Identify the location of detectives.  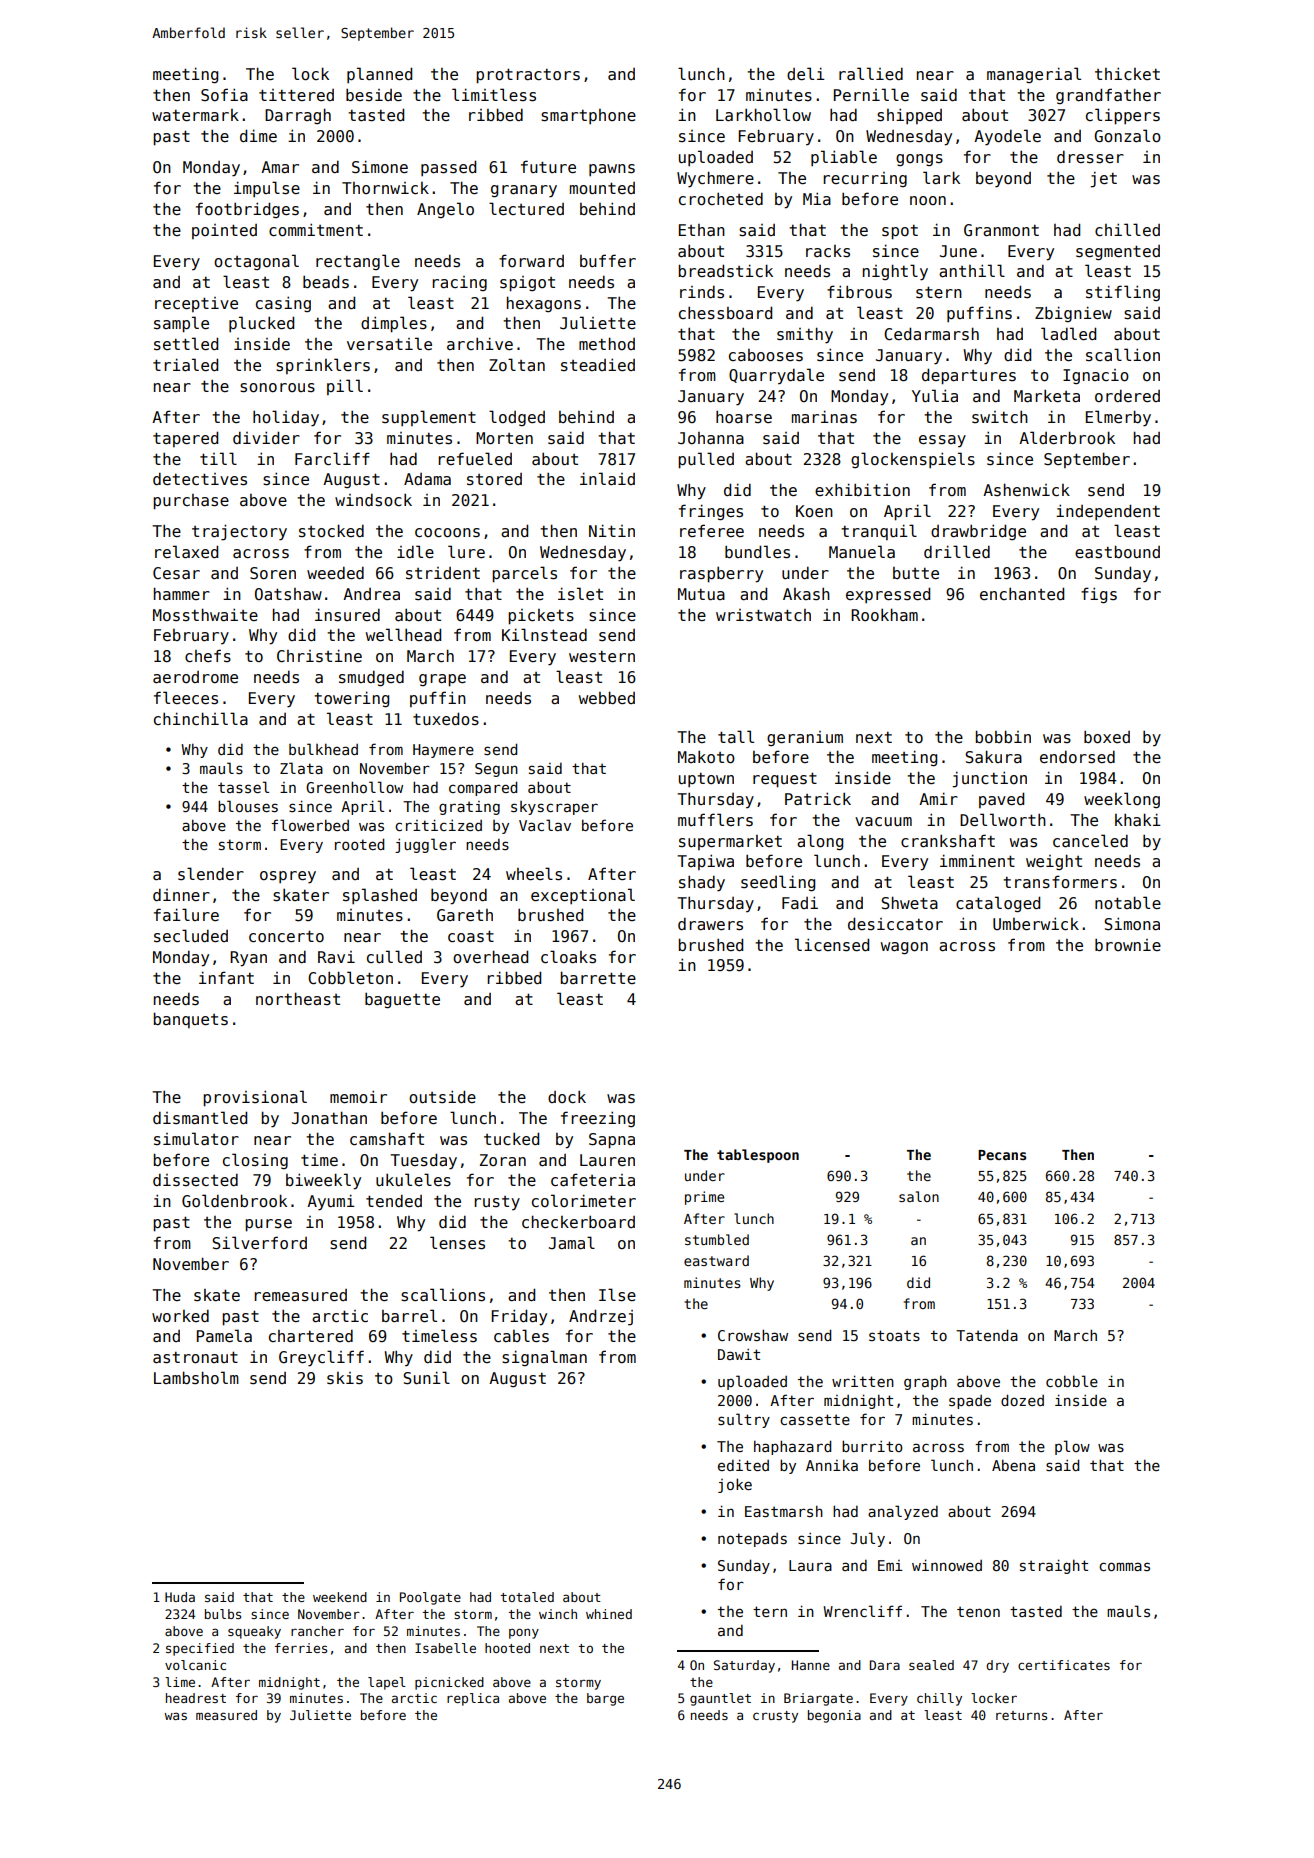
(200, 479).
